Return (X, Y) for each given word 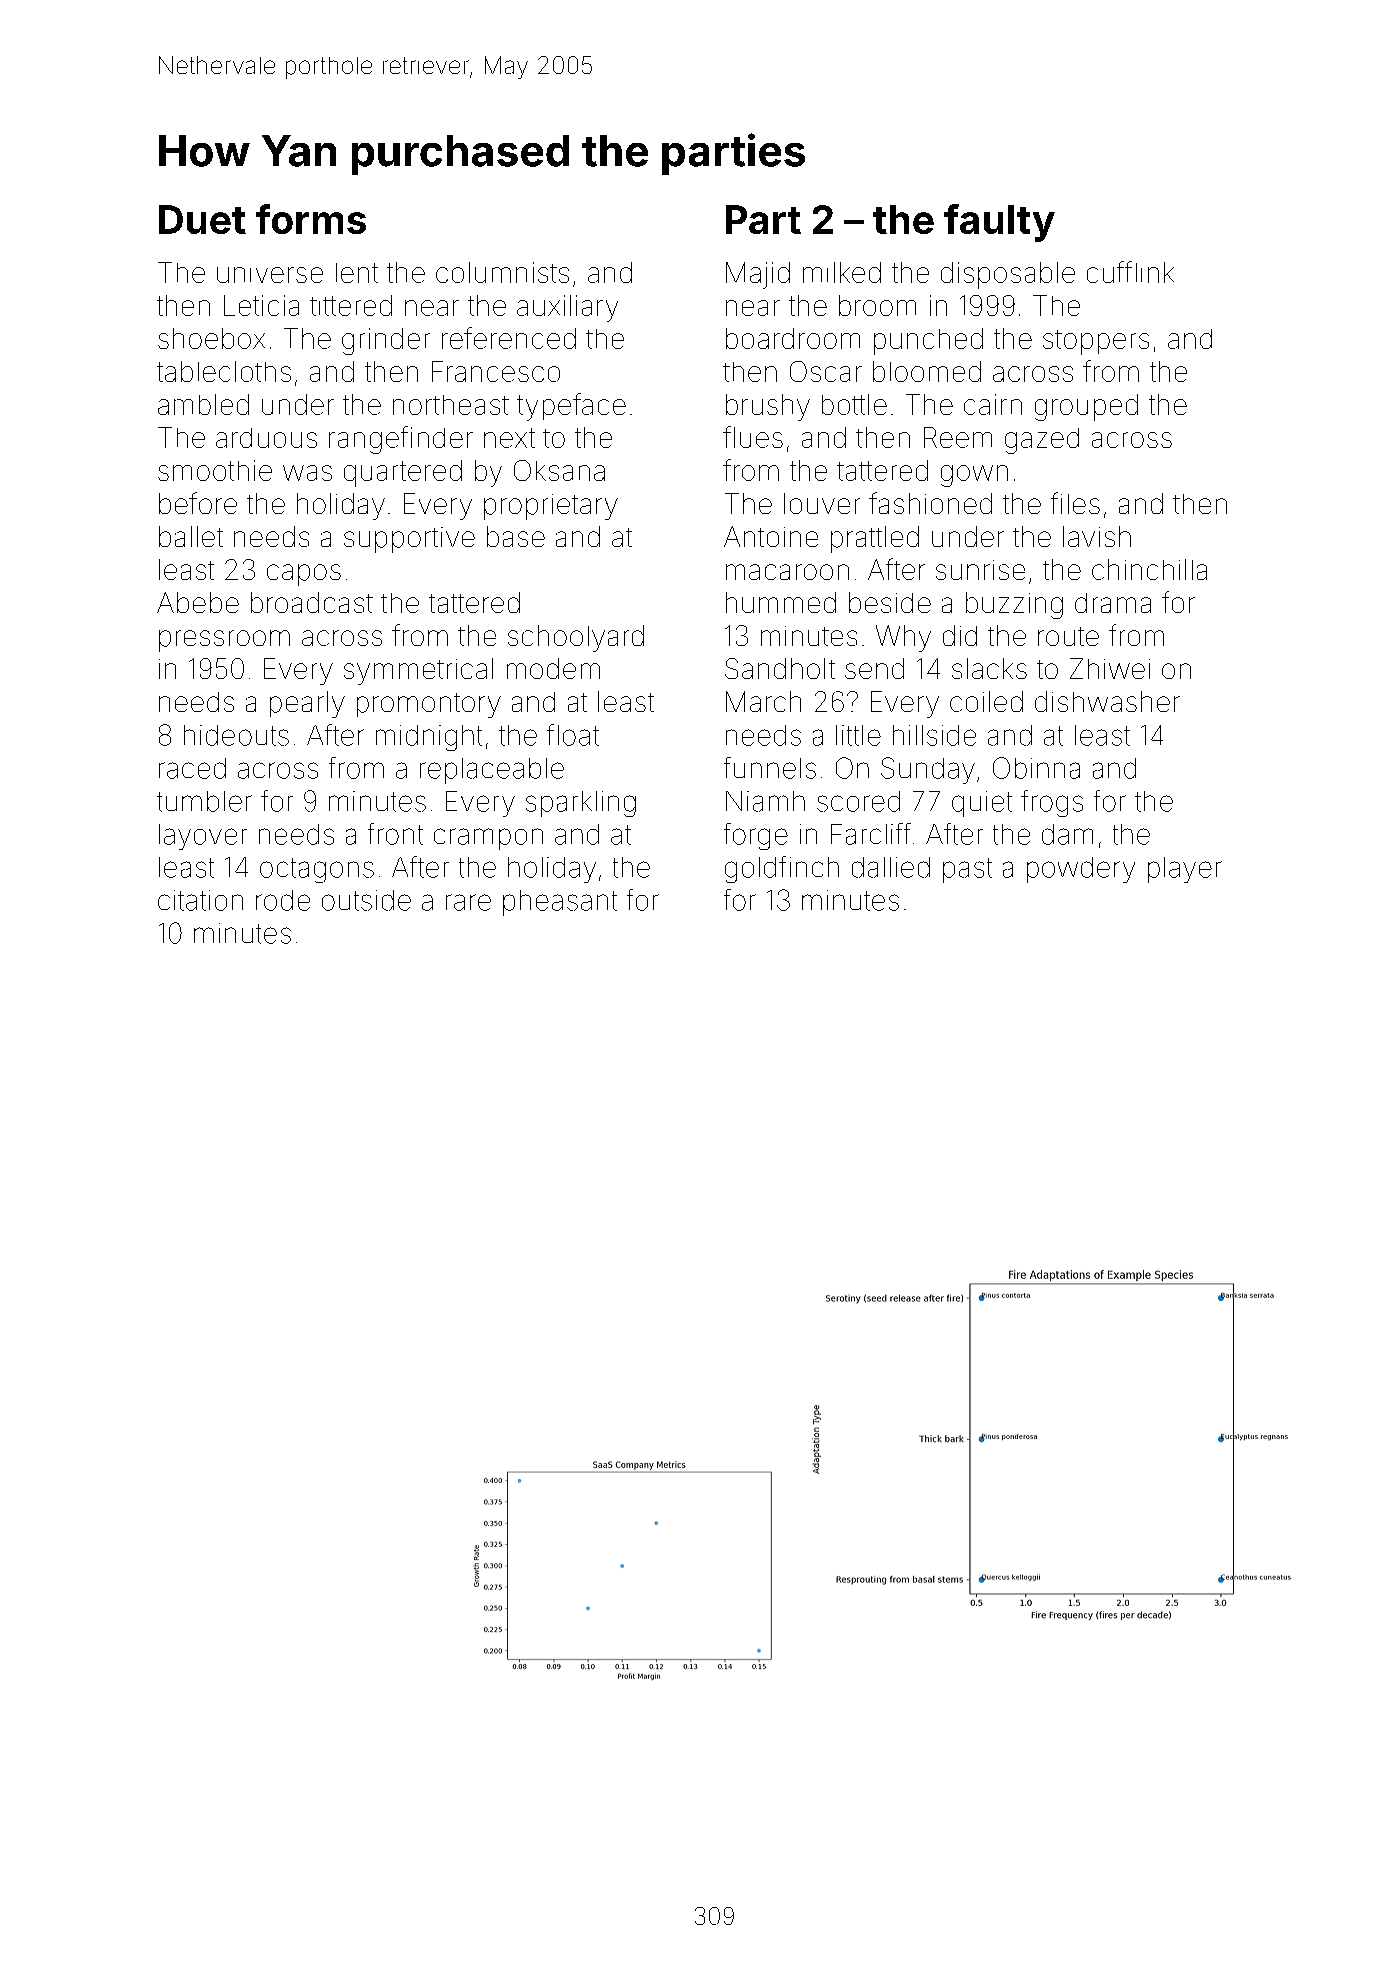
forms (311, 219)
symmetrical (418, 671)
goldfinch (782, 869)
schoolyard (576, 638)
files (1075, 503)
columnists (502, 272)
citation (200, 900)
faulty (999, 223)
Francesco (496, 371)
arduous (266, 438)
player (1185, 870)
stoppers (1096, 342)
